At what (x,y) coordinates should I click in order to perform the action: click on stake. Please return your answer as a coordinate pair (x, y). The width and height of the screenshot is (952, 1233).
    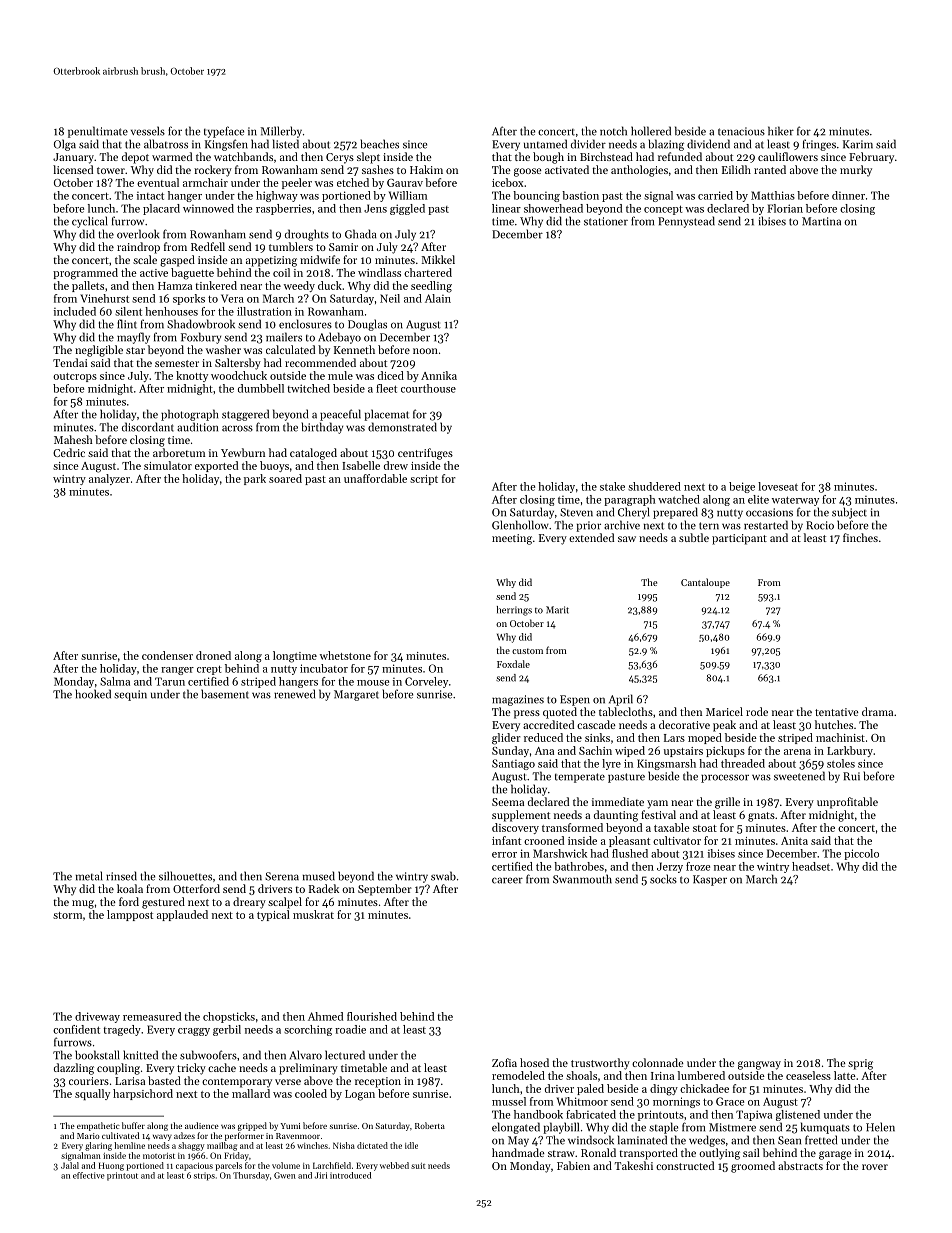
    Looking at the image, I should click on (612, 486).
